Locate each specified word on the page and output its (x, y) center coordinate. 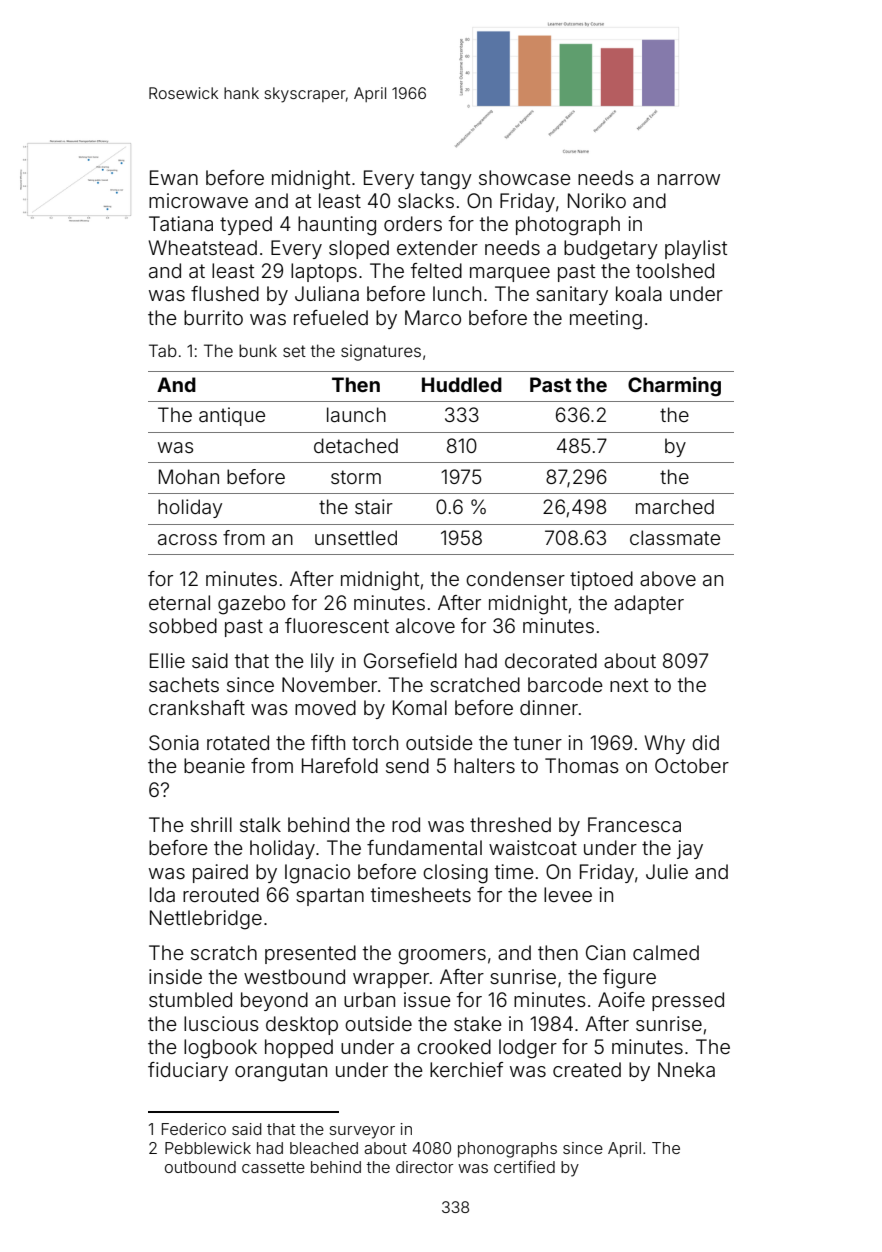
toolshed (675, 270)
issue (427, 999)
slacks (426, 200)
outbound (200, 1167)
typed (246, 225)
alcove (425, 625)
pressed (688, 1001)
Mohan (189, 476)
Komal (420, 707)
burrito (213, 317)
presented (310, 954)
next (629, 685)
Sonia (174, 743)
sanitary (572, 295)
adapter (649, 604)
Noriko (597, 200)
